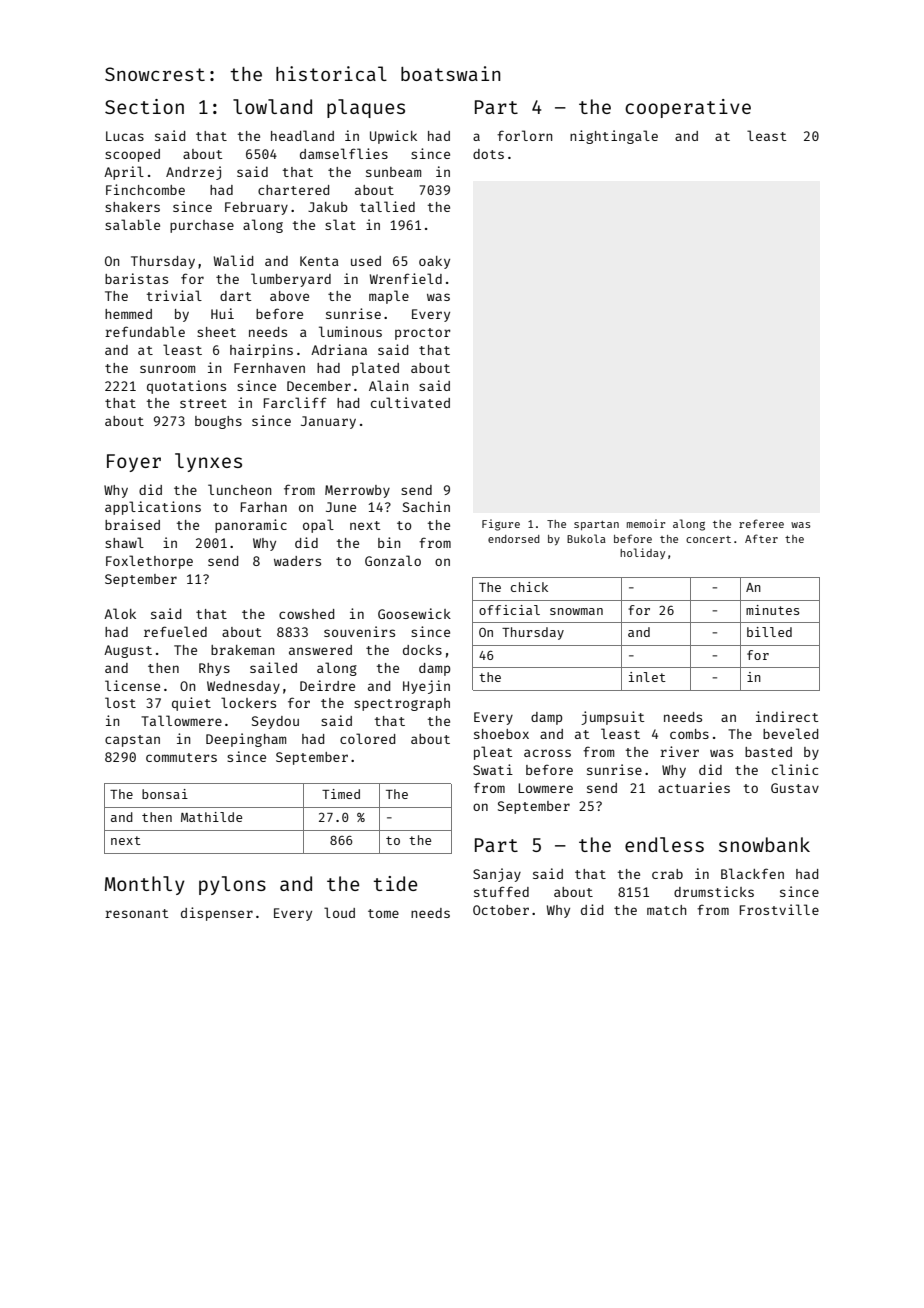 This screenshot has height=1308, width=924. What do you see at coordinates (366, 108) in the screenshot?
I see `plaques` at bounding box center [366, 108].
